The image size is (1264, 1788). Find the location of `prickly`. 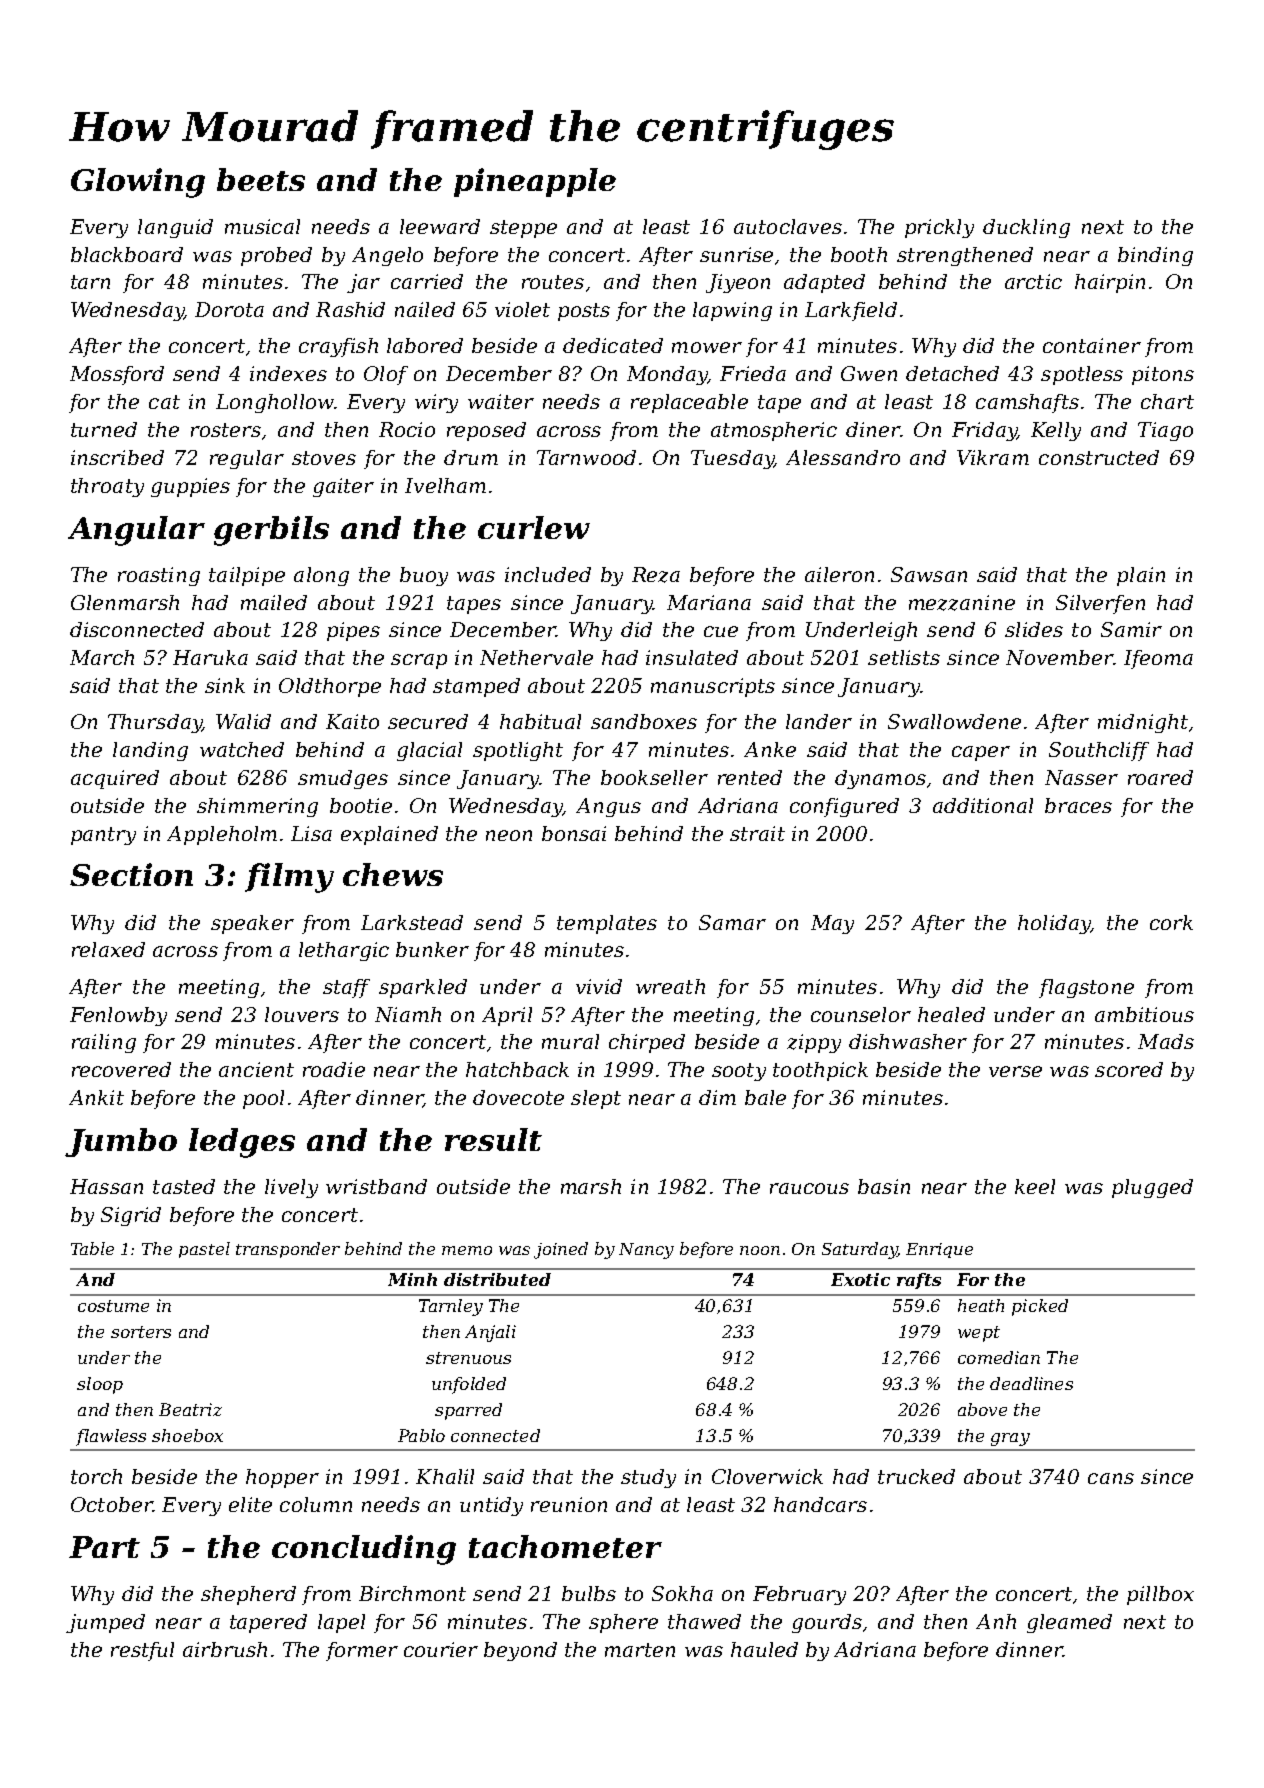

prickly is located at coordinates (939, 228).
